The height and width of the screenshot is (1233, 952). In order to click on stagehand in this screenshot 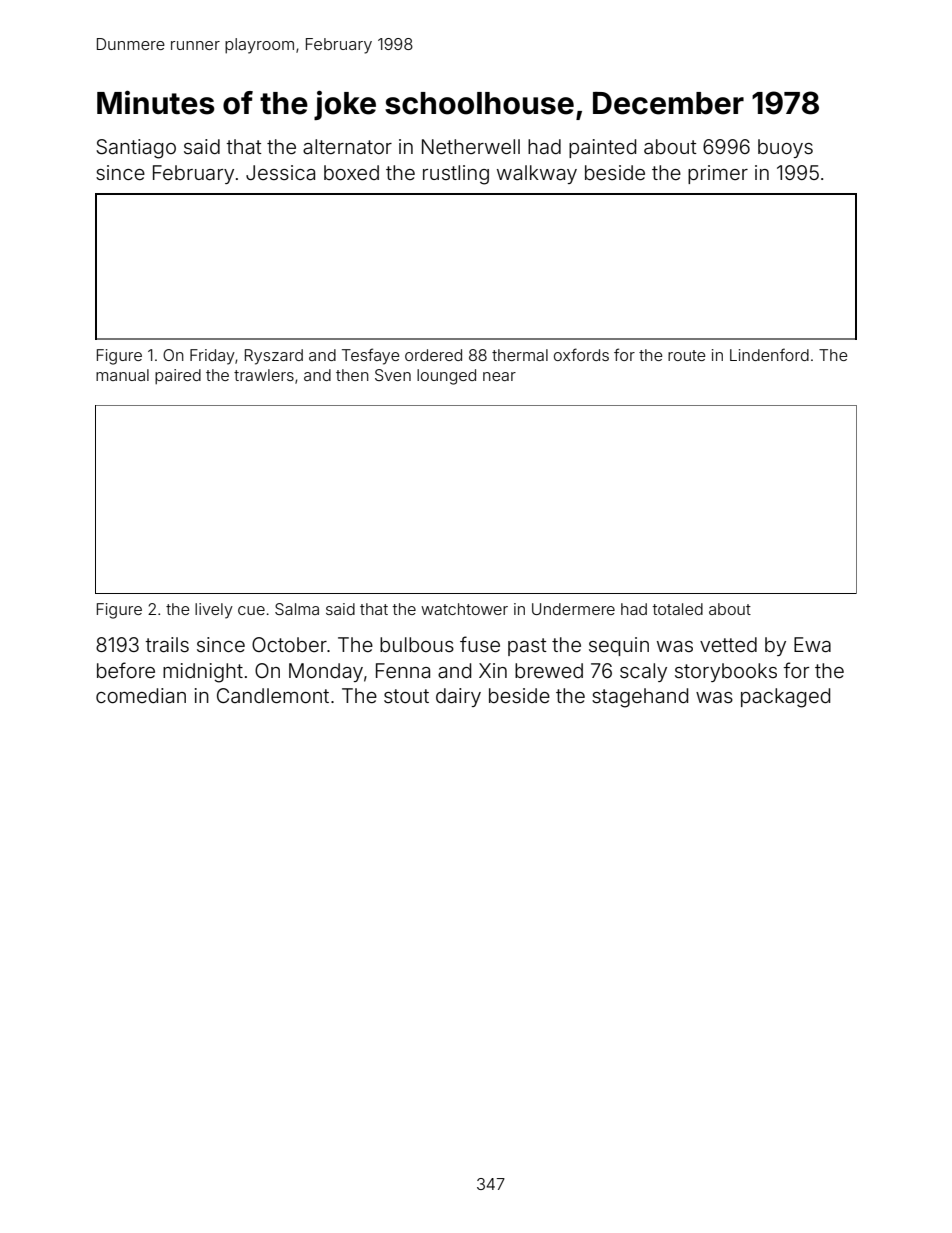, I will do `click(640, 698)`.
